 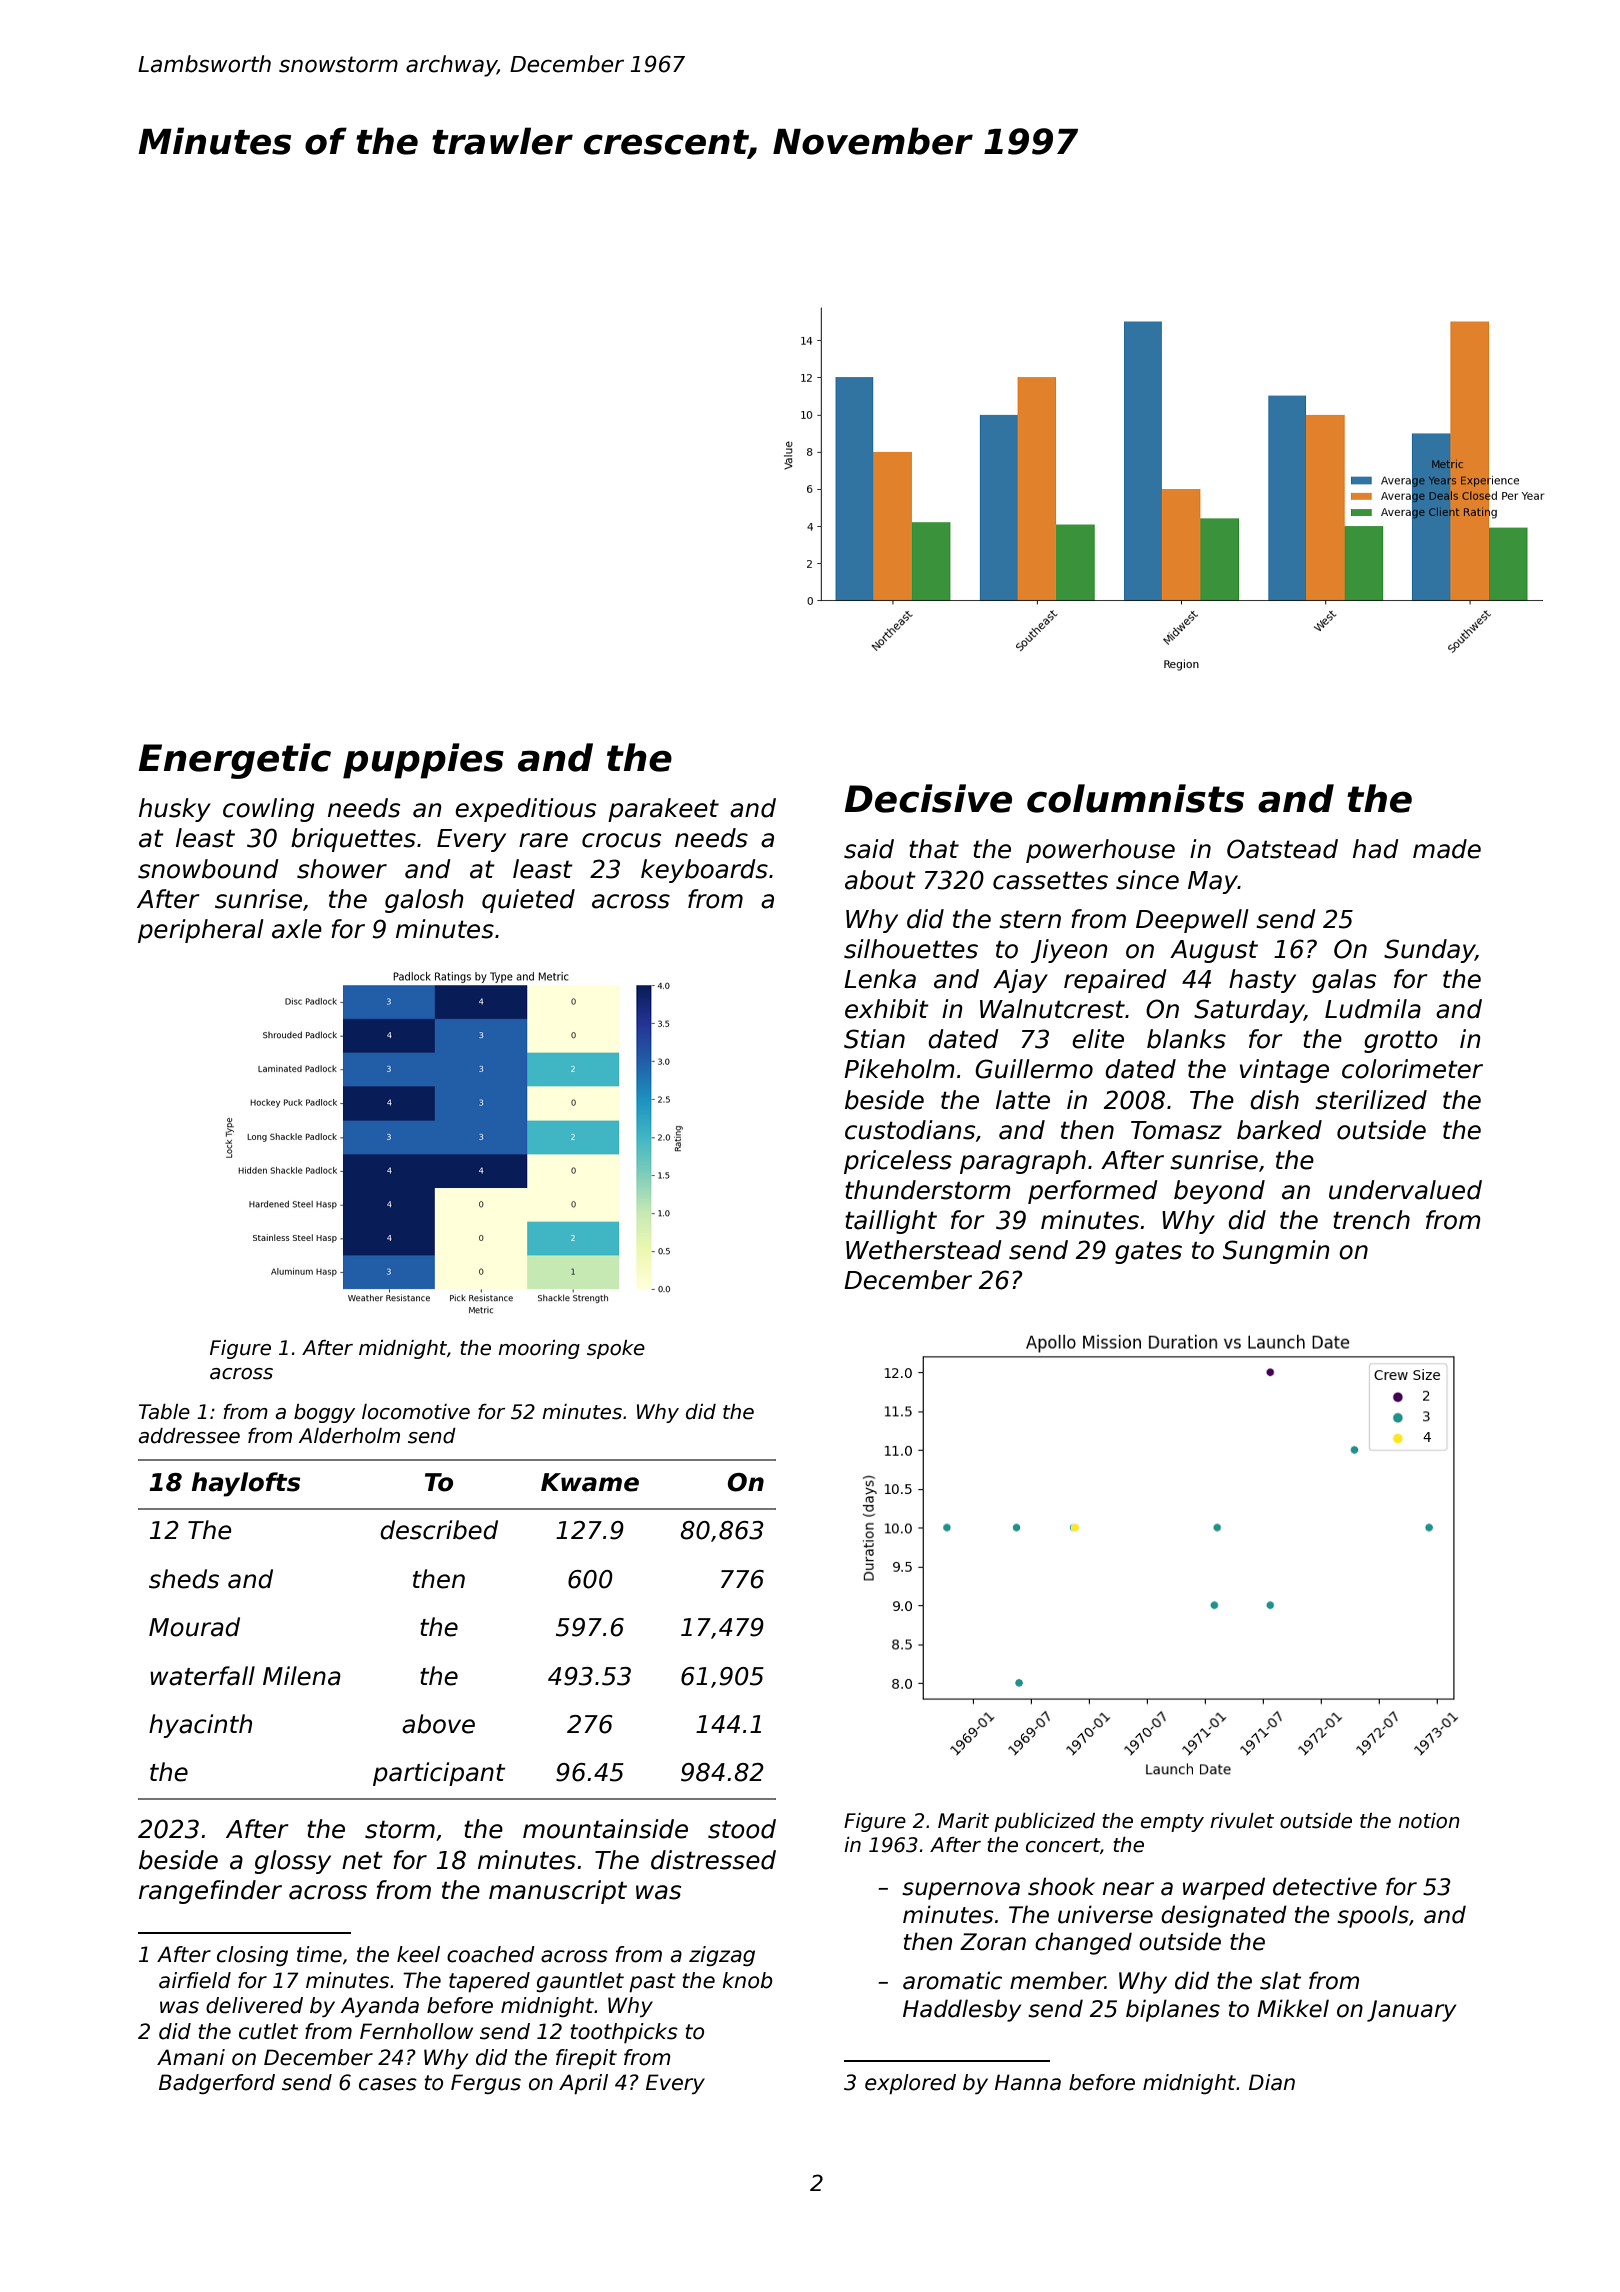 What do you see at coordinates (1105, 1914) in the screenshot?
I see `universe` at bounding box center [1105, 1914].
